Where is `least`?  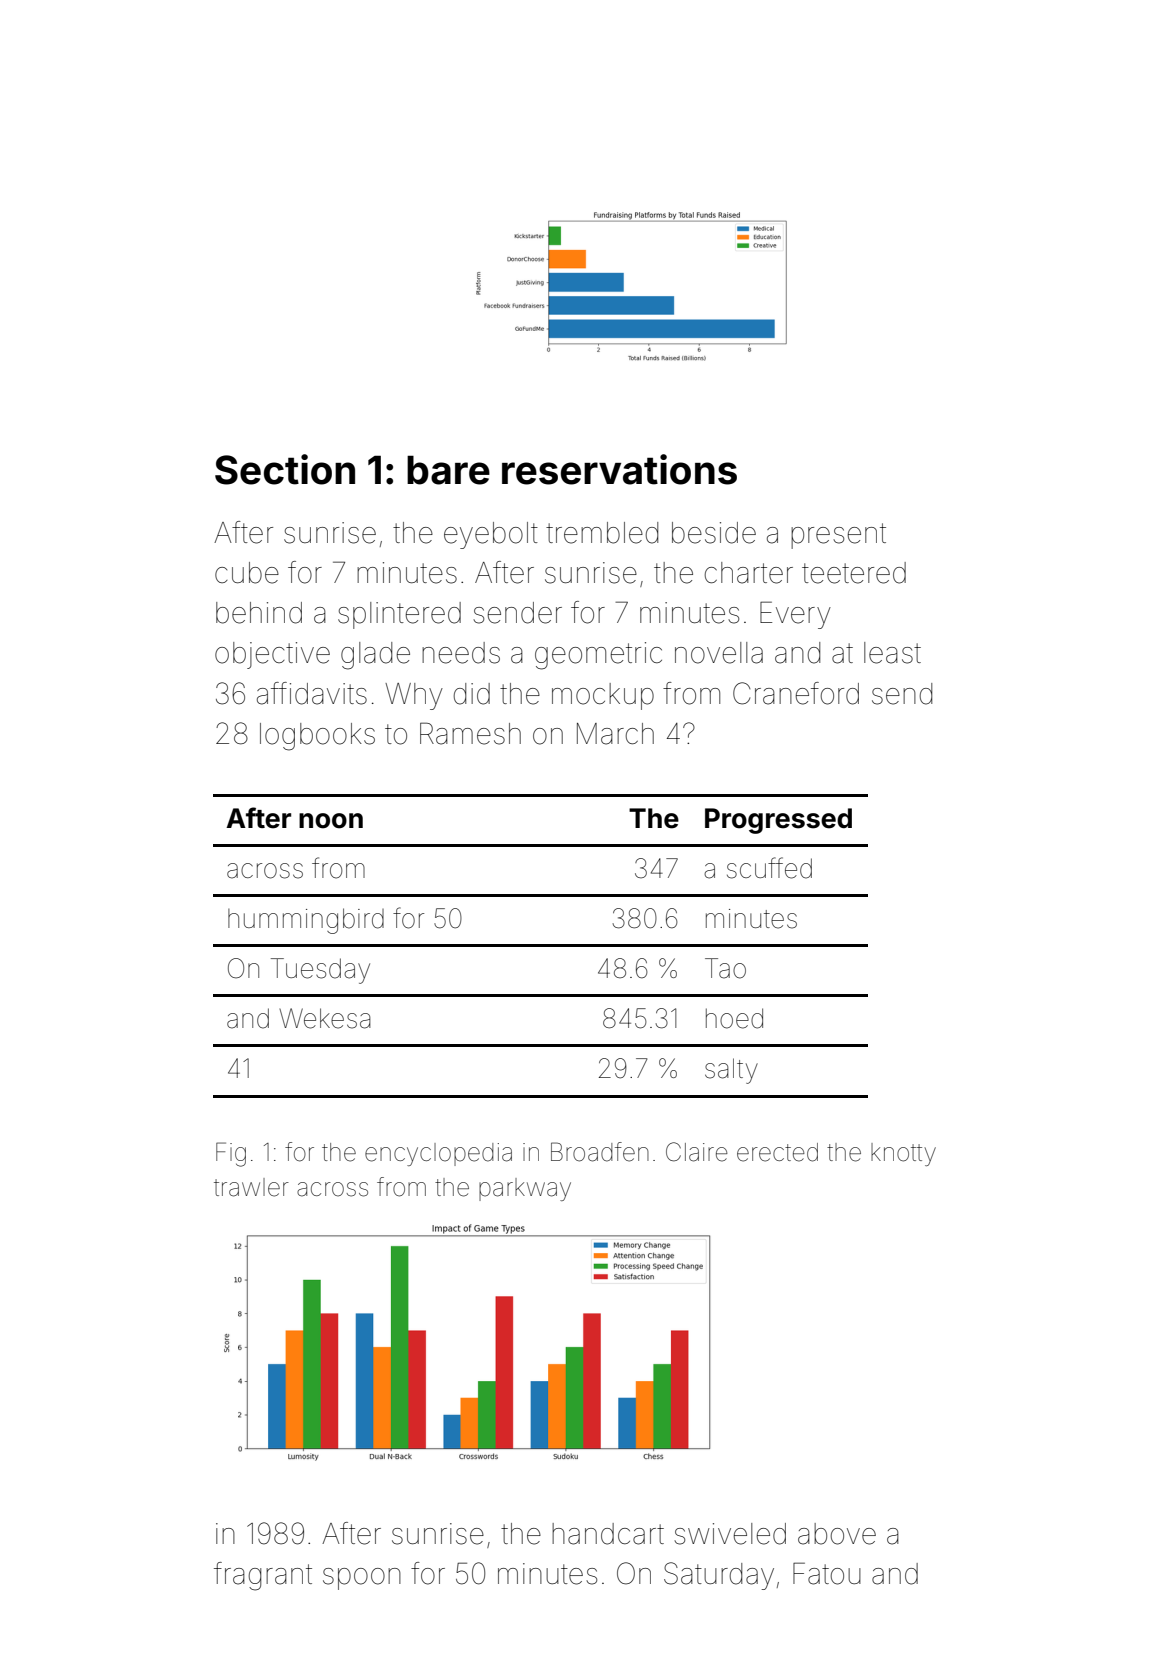
least is located at coordinates (892, 653).
